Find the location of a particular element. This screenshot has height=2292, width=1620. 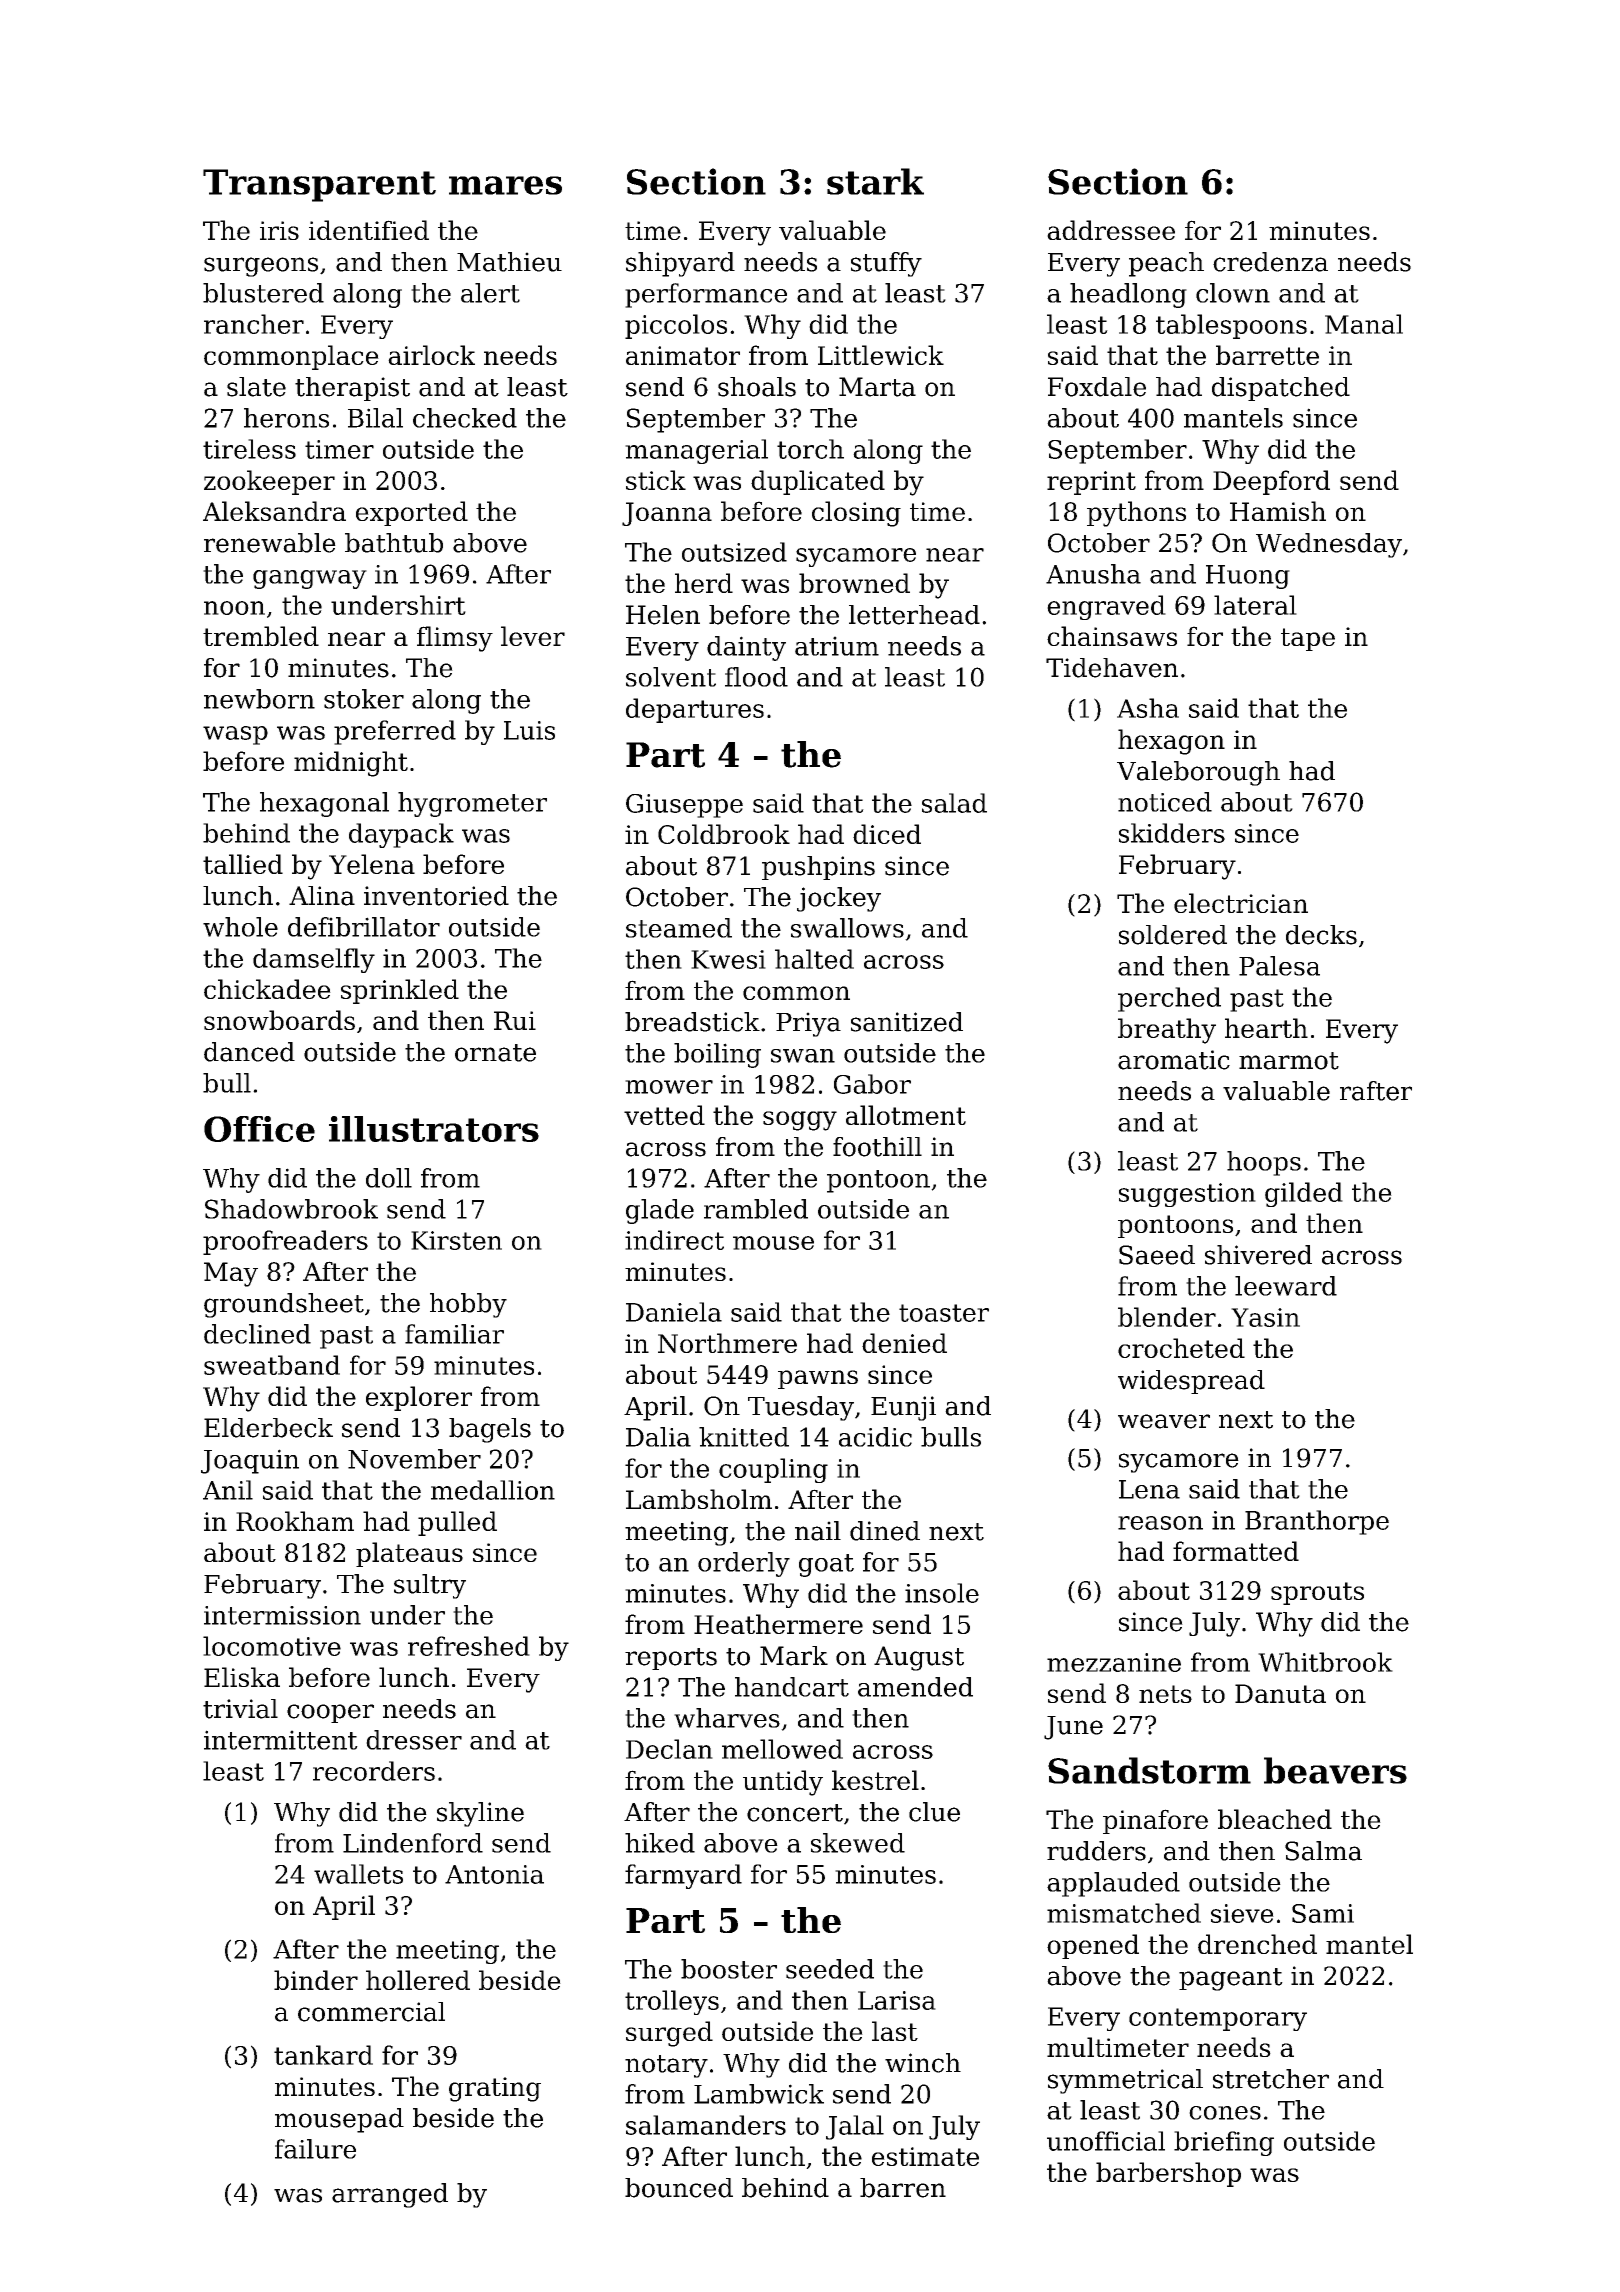

Northmere is located at coordinates (727, 1343).
